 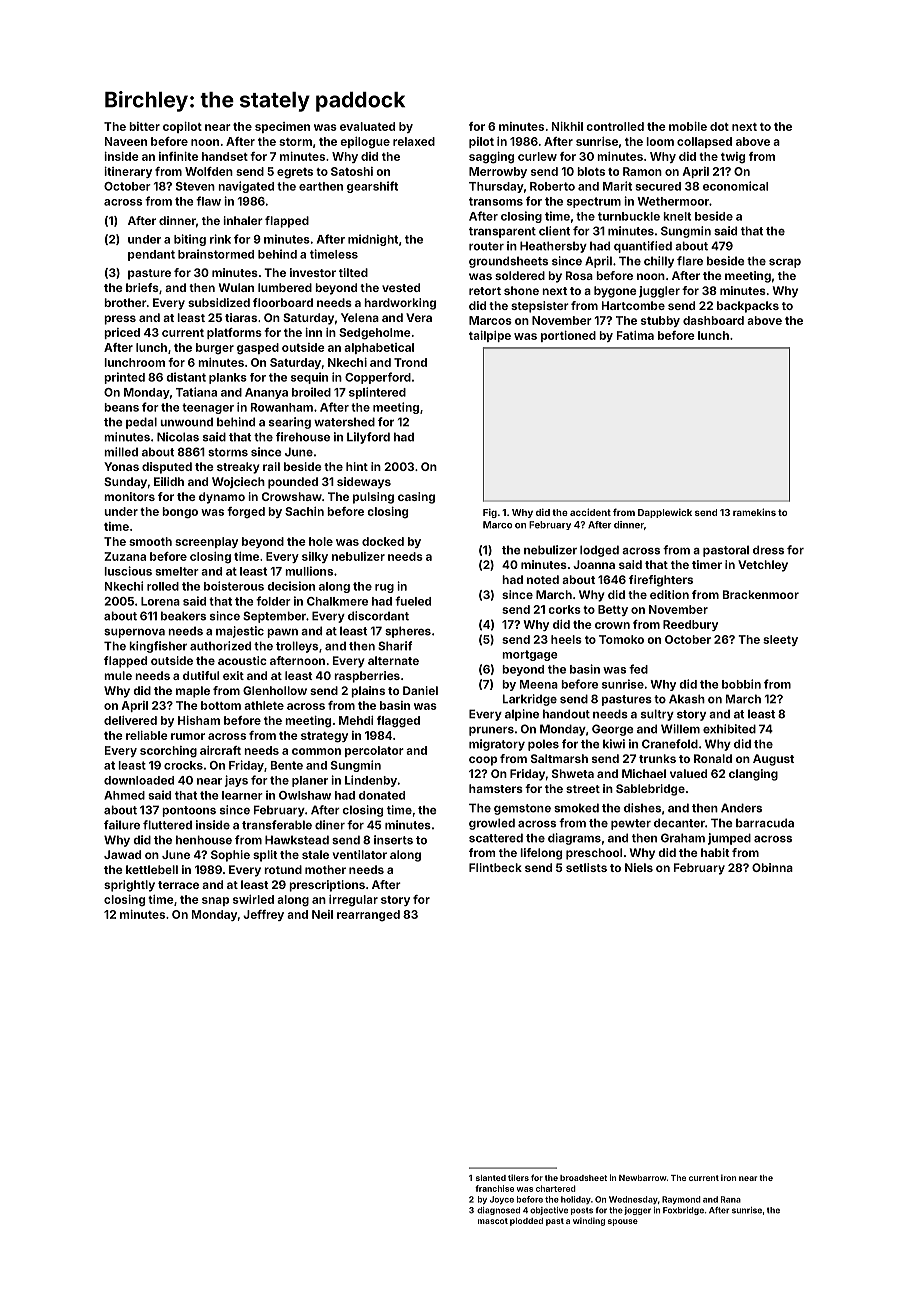 What do you see at coordinates (493, 1221) in the document?
I see `mascot` at bounding box center [493, 1221].
